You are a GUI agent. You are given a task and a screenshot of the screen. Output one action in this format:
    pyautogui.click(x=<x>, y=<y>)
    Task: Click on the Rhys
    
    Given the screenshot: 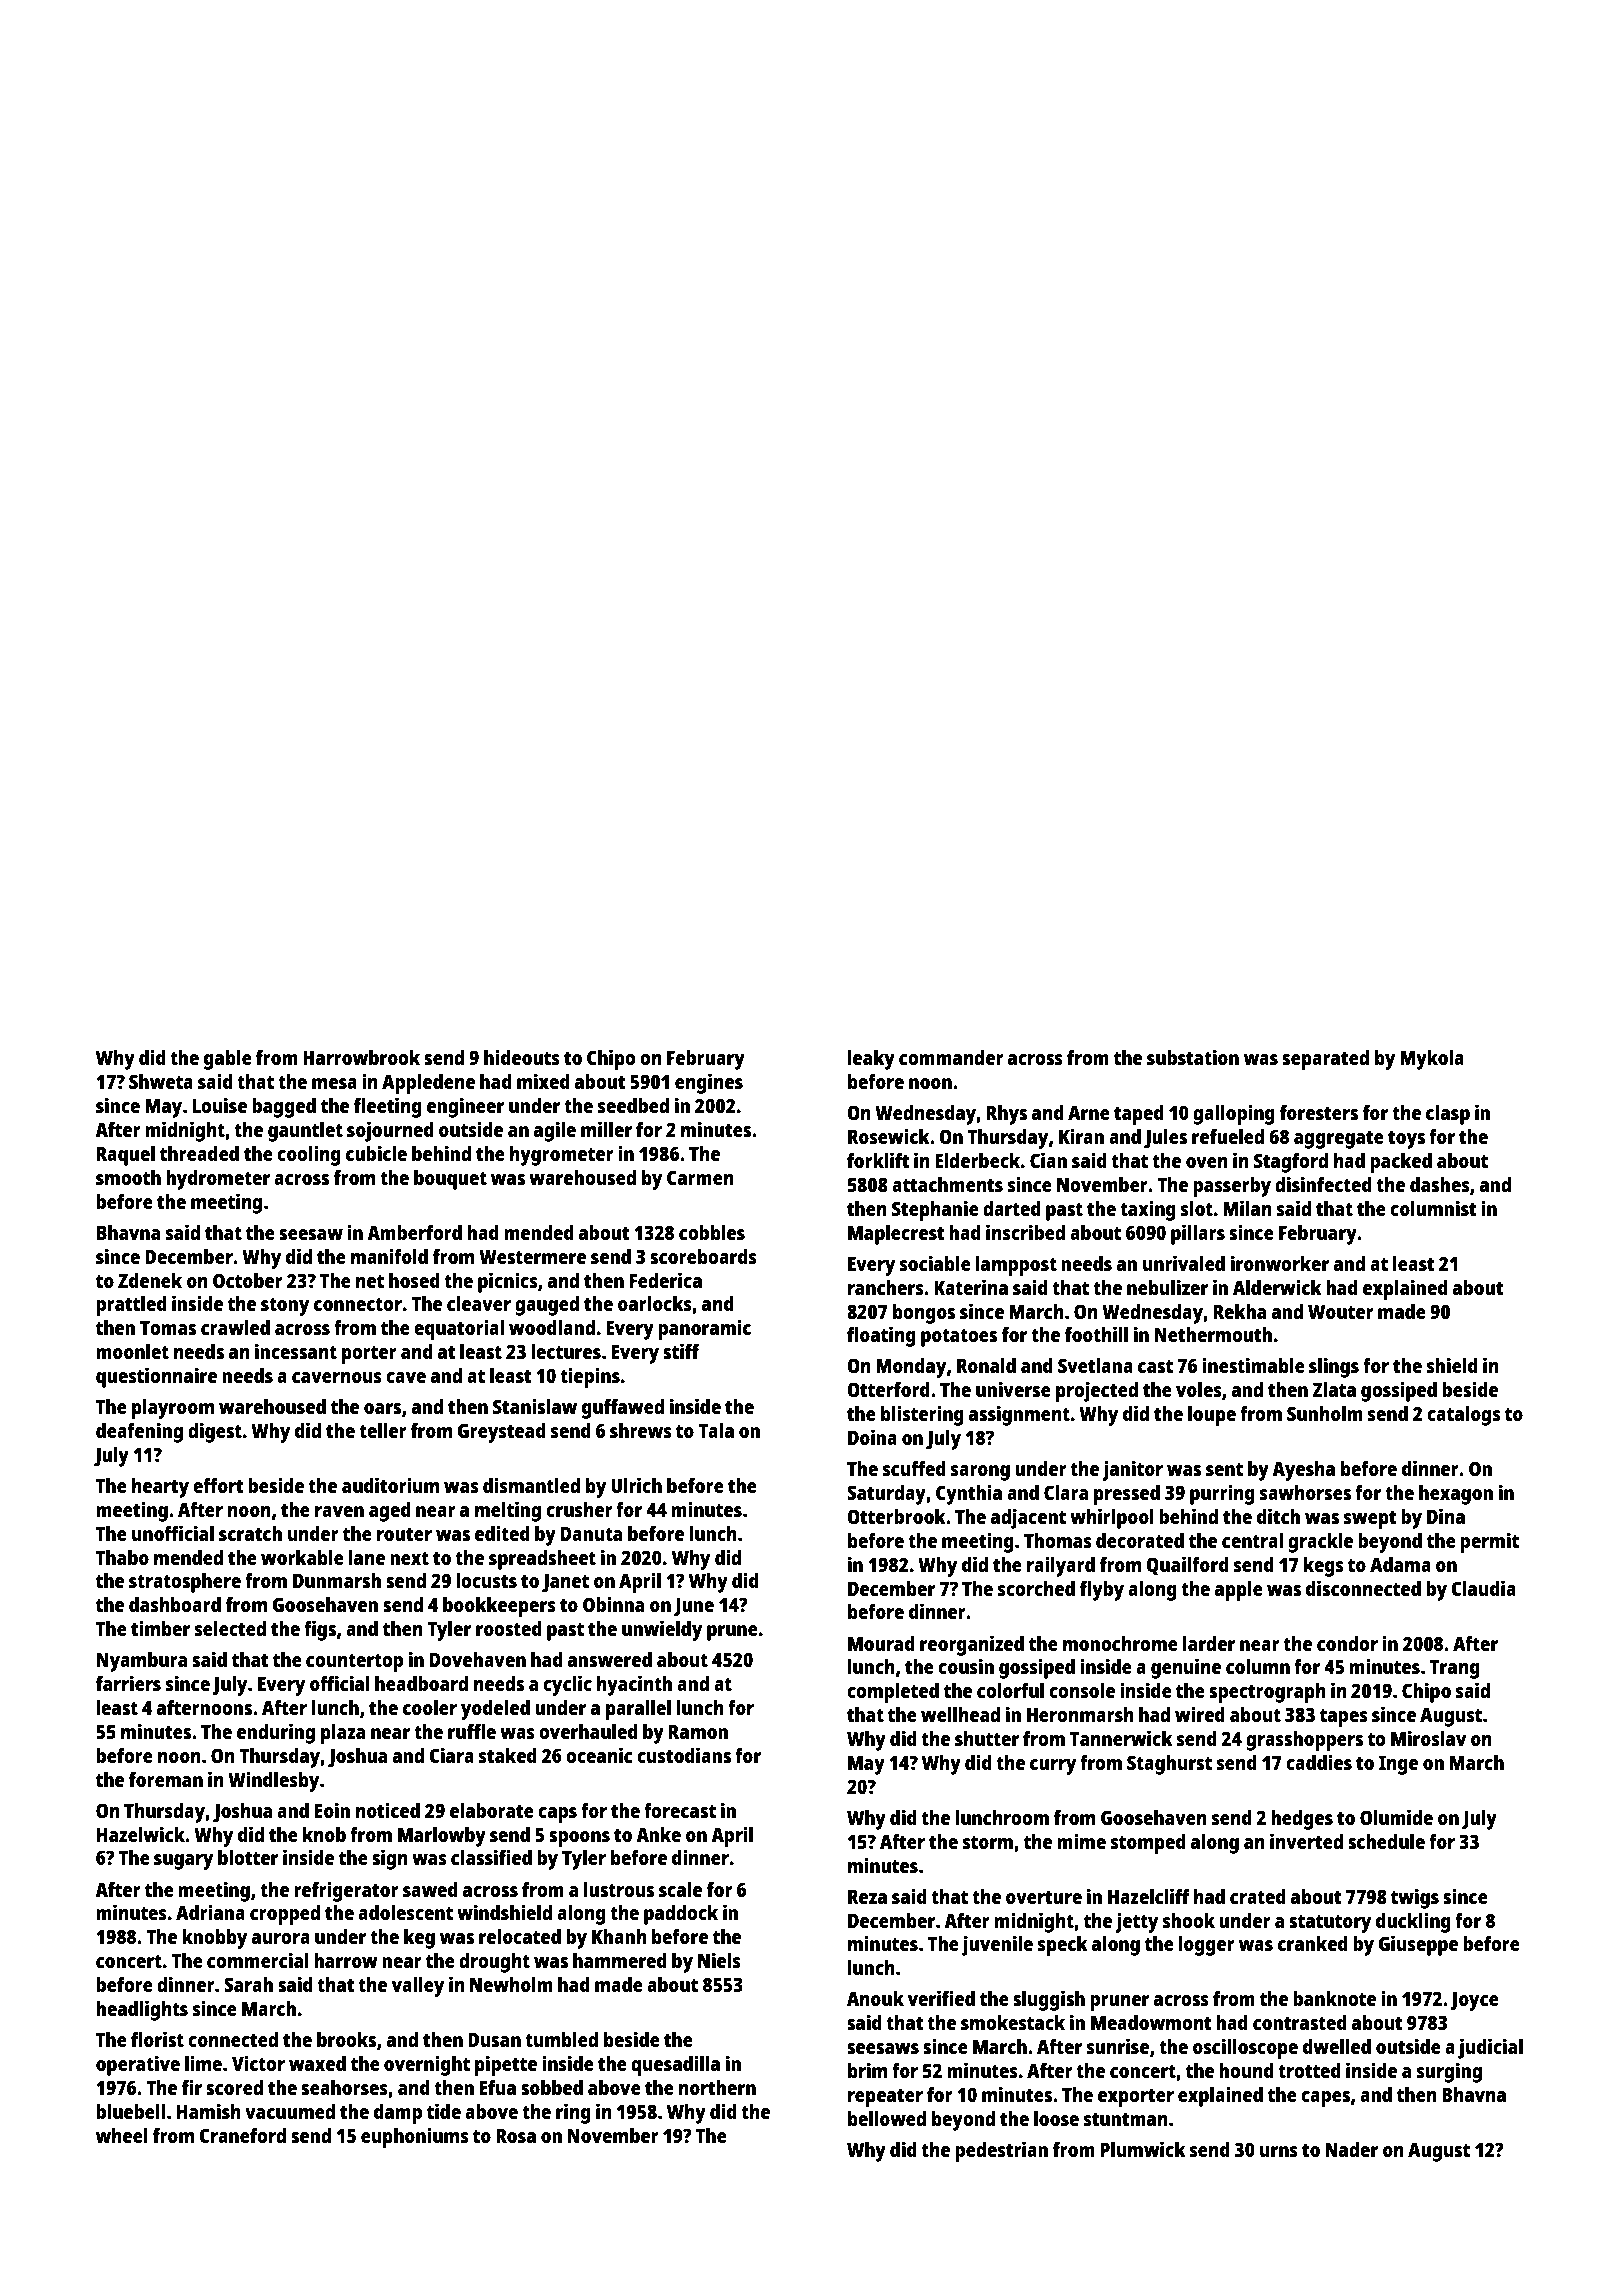 What is the action you would take?
    pyautogui.click(x=1007, y=1115)
